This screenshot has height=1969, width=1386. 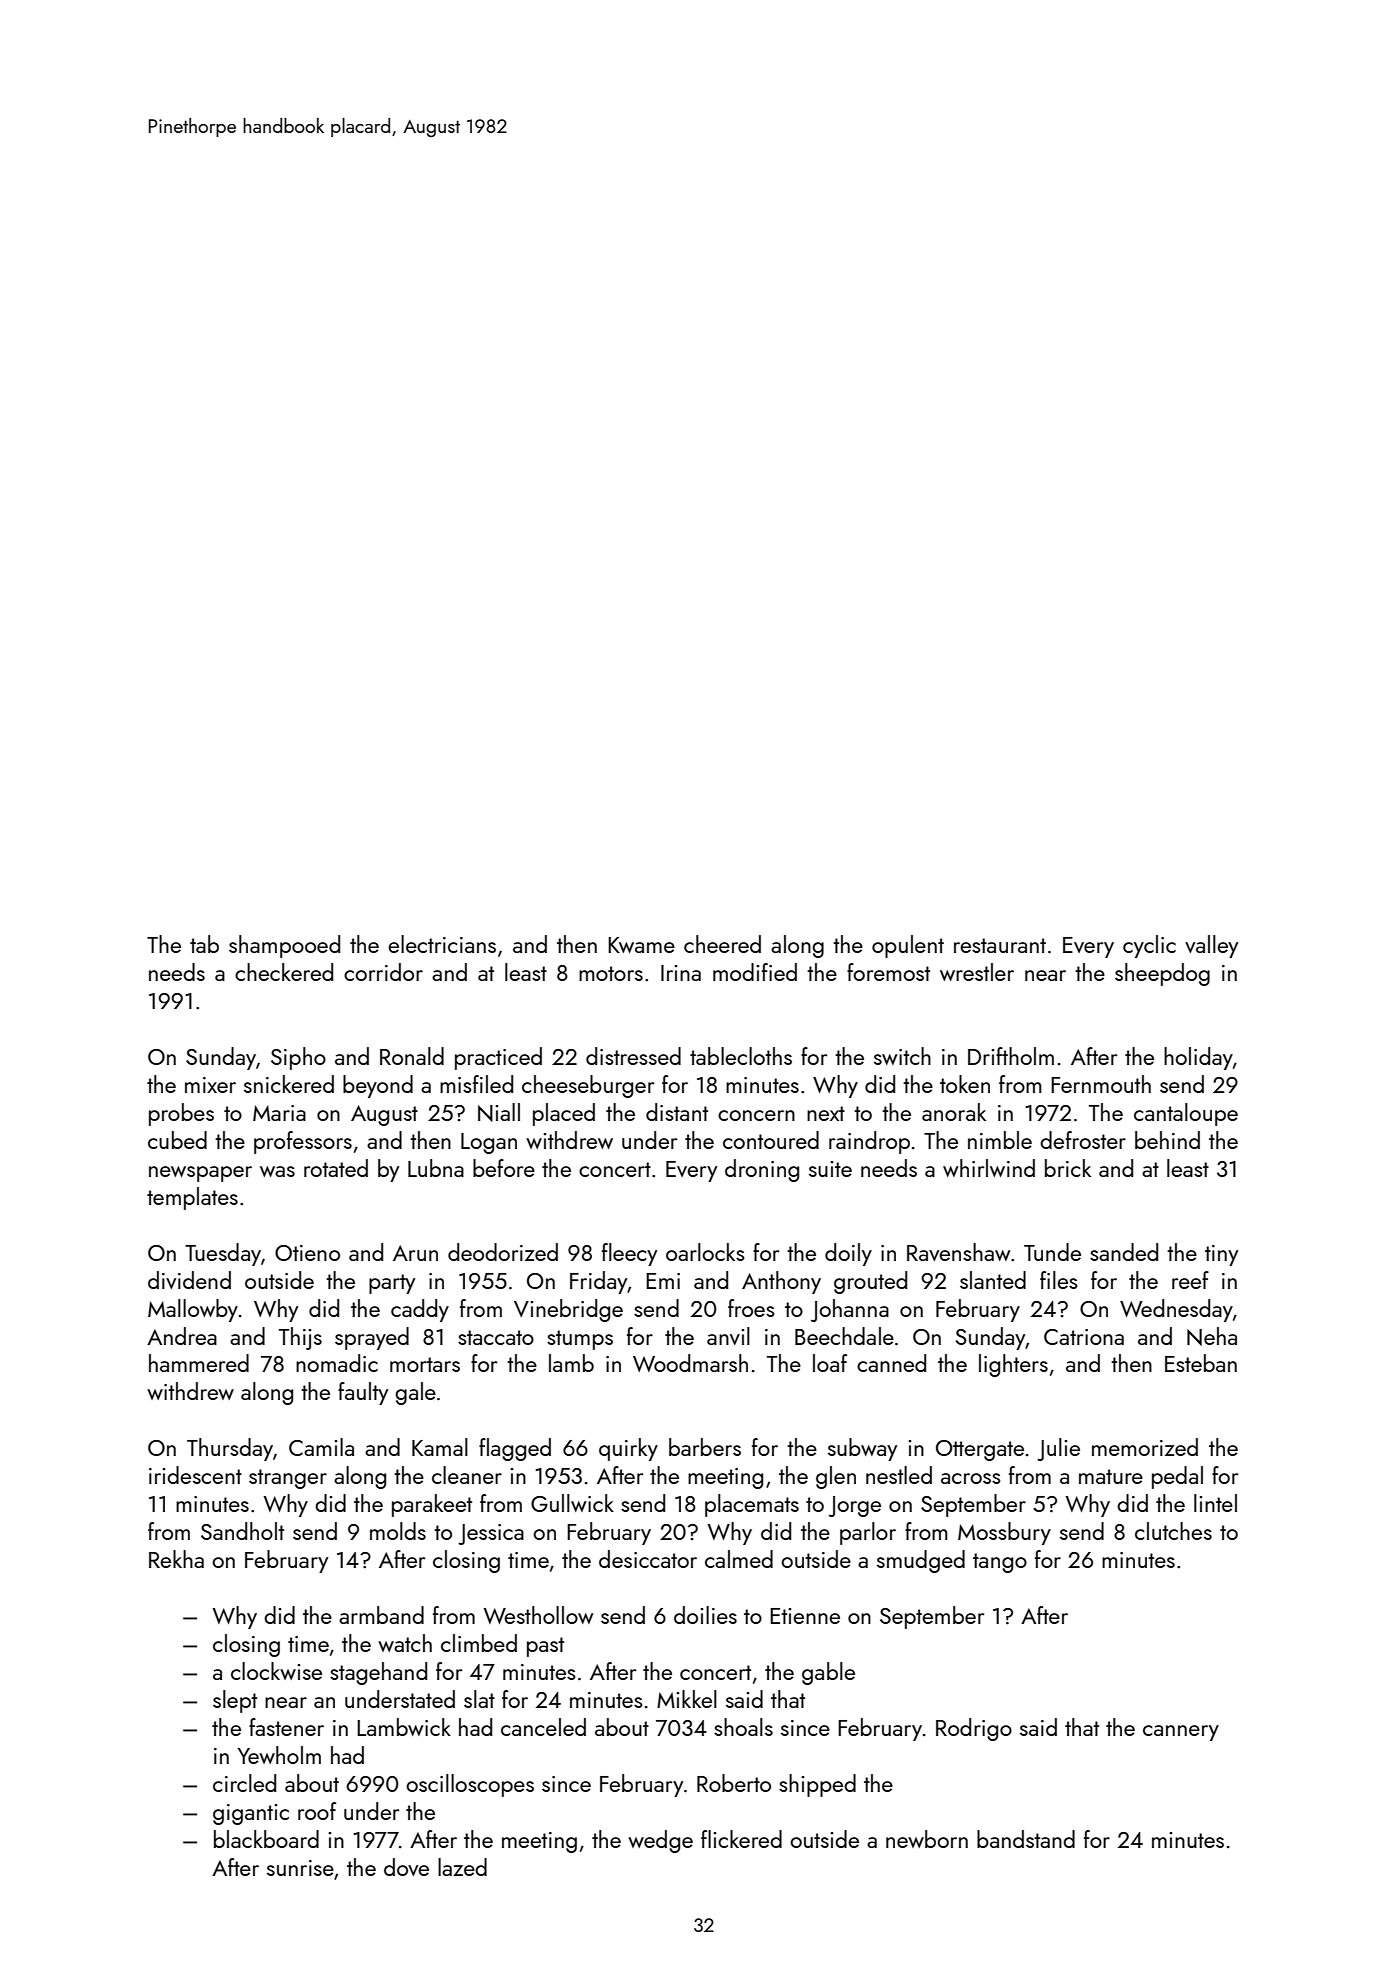 What do you see at coordinates (284, 946) in the screenshot?
I see `shampooed` at bounding box center [284, 946].
